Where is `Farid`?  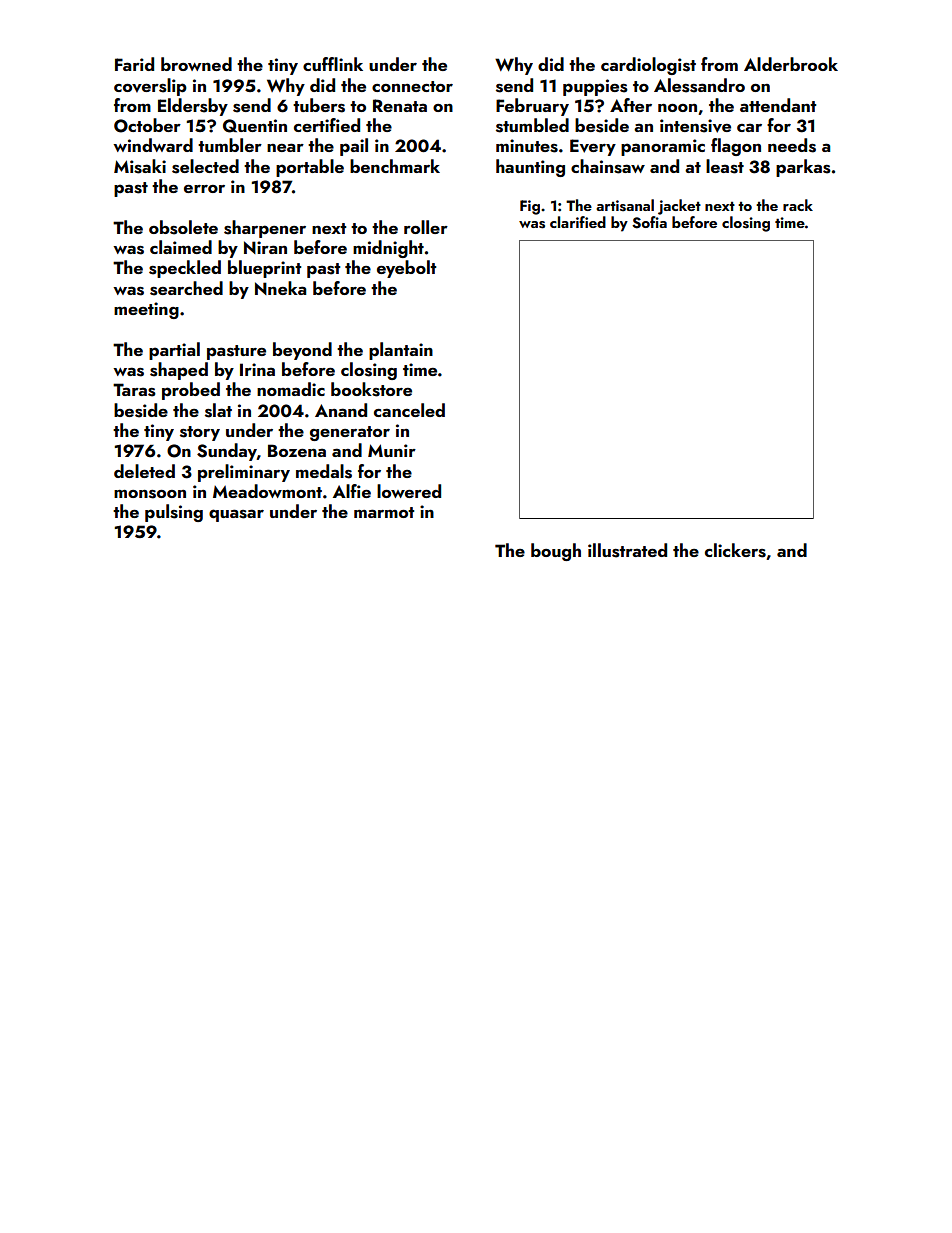
Farid is located at coordinates (134, 64).
